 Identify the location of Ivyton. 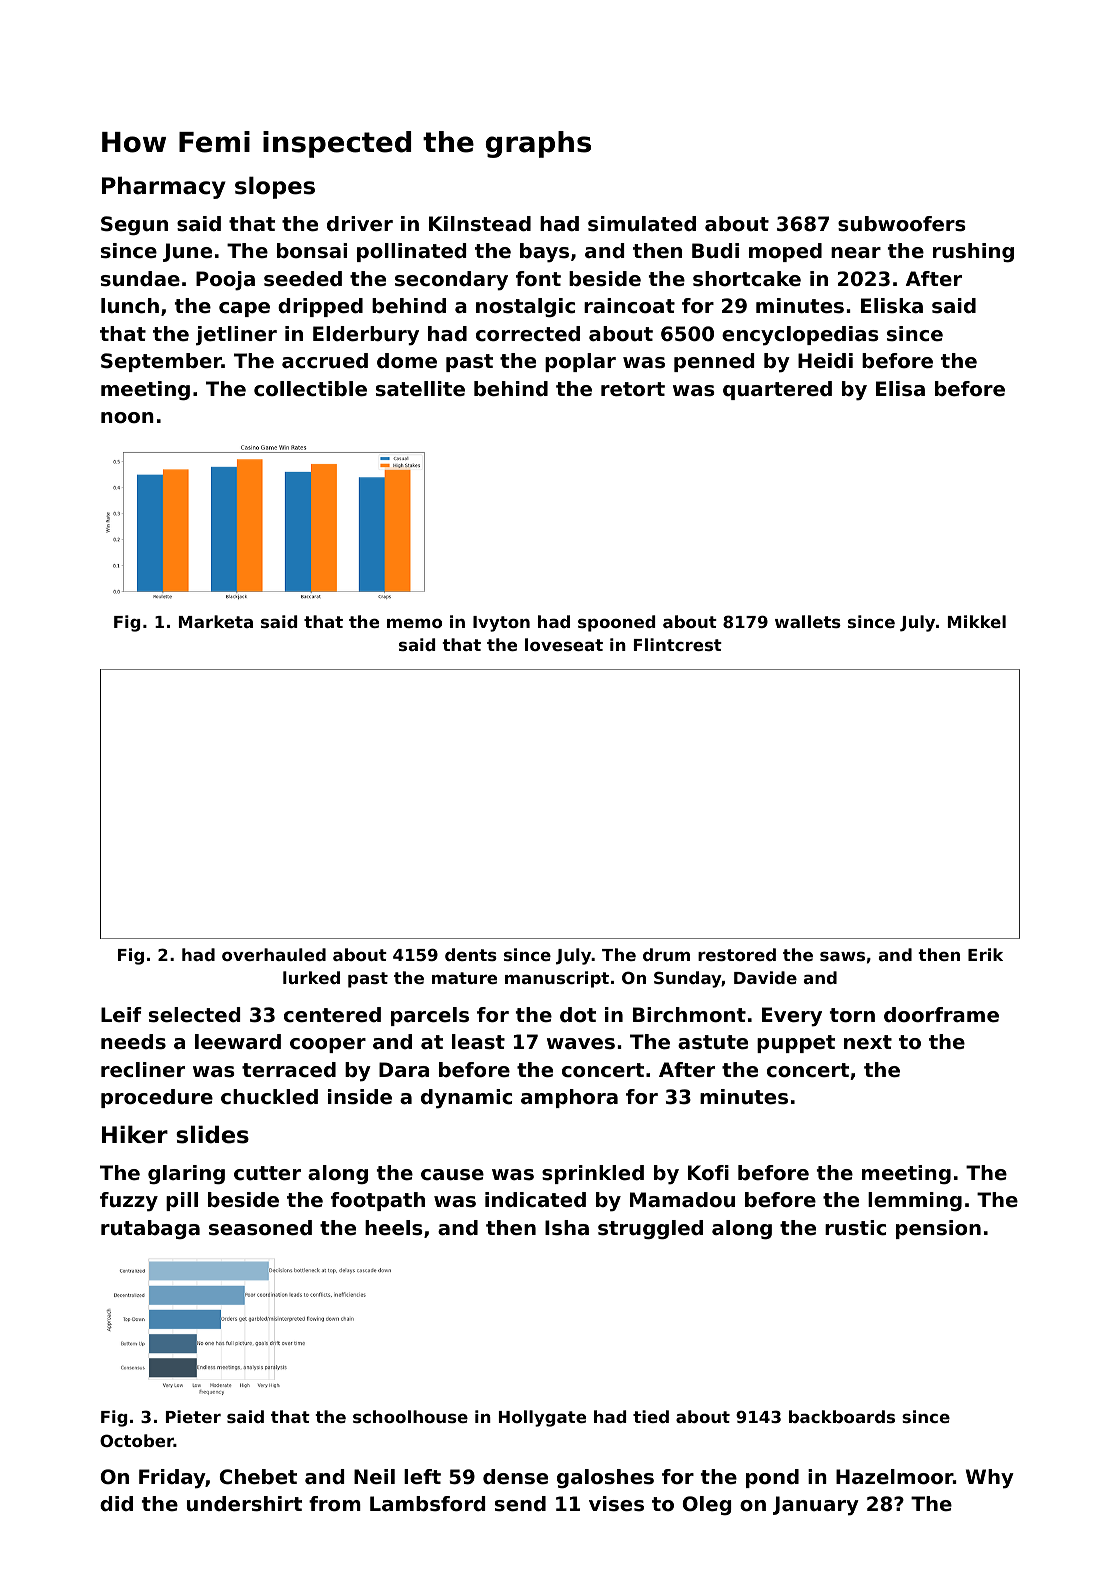
(501, 624).
